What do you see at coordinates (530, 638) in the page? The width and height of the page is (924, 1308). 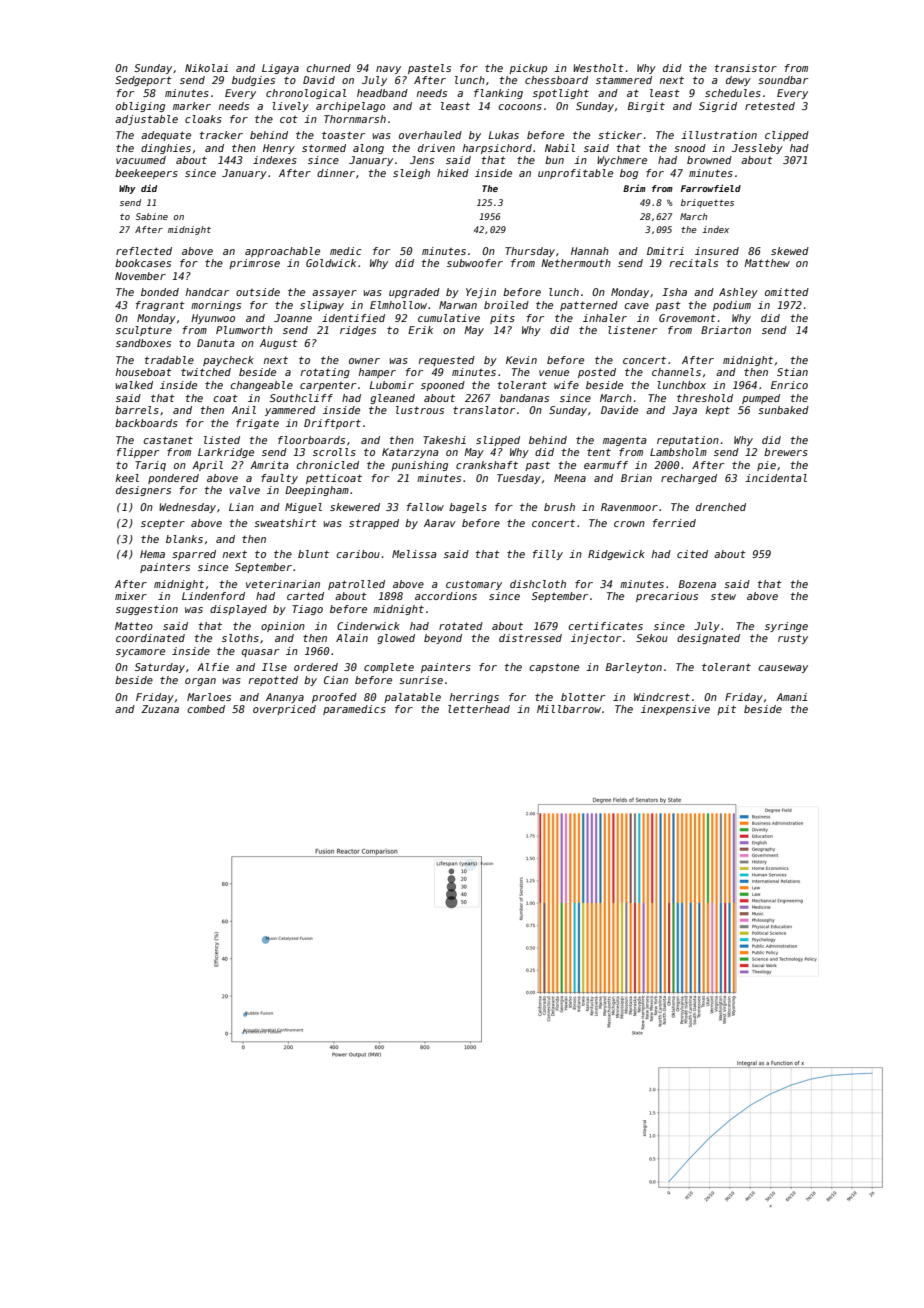 I see `distressed` at bounding box center [530, 638].
